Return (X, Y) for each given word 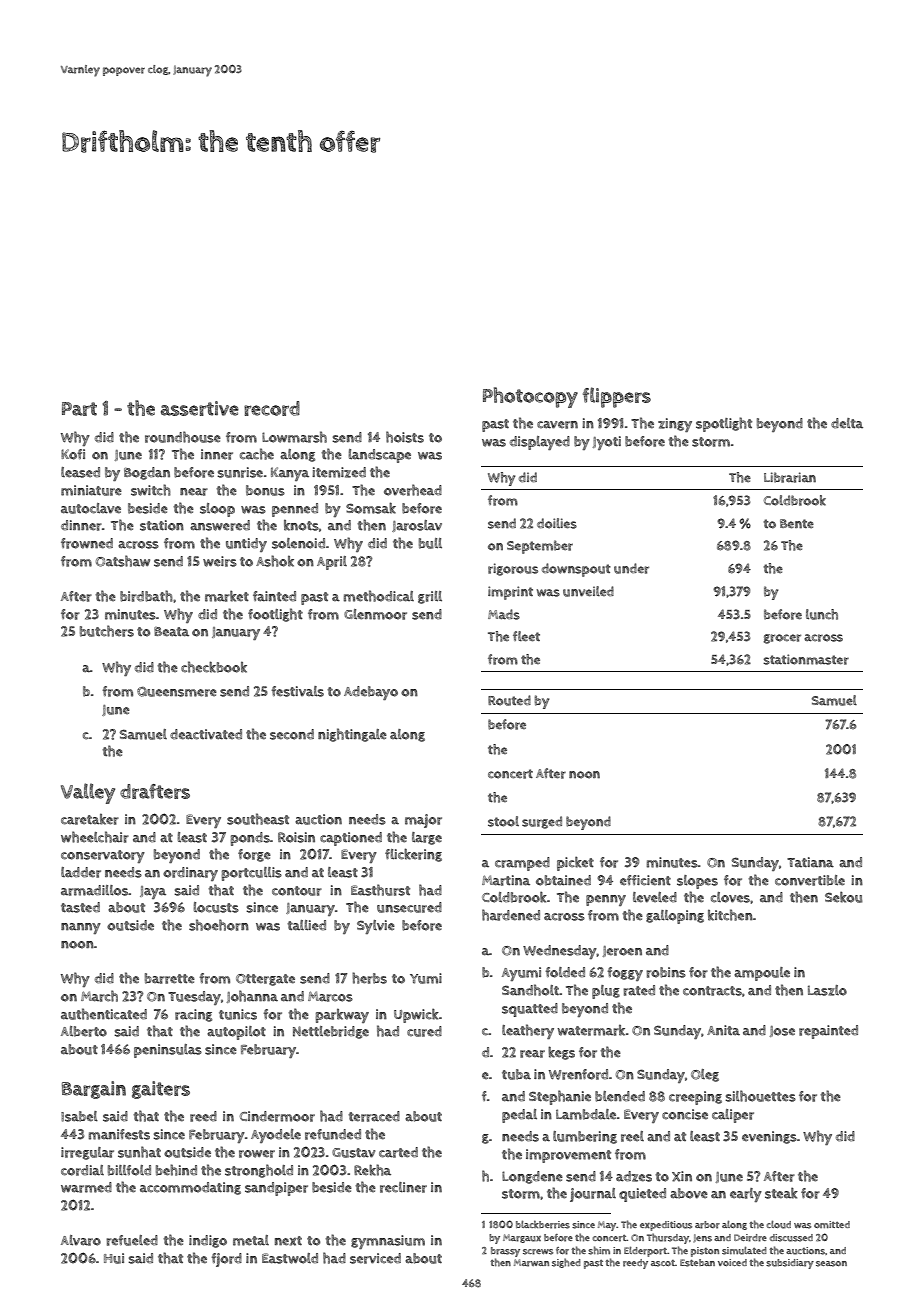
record (272, 408)
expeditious (666, 1226)
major (423, 821)
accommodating (190, 1188)
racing (193, 1015)
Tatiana (810, 862)
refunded (333, 1134)
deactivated (206, 734)
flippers (617, 397)
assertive (200, 408)
